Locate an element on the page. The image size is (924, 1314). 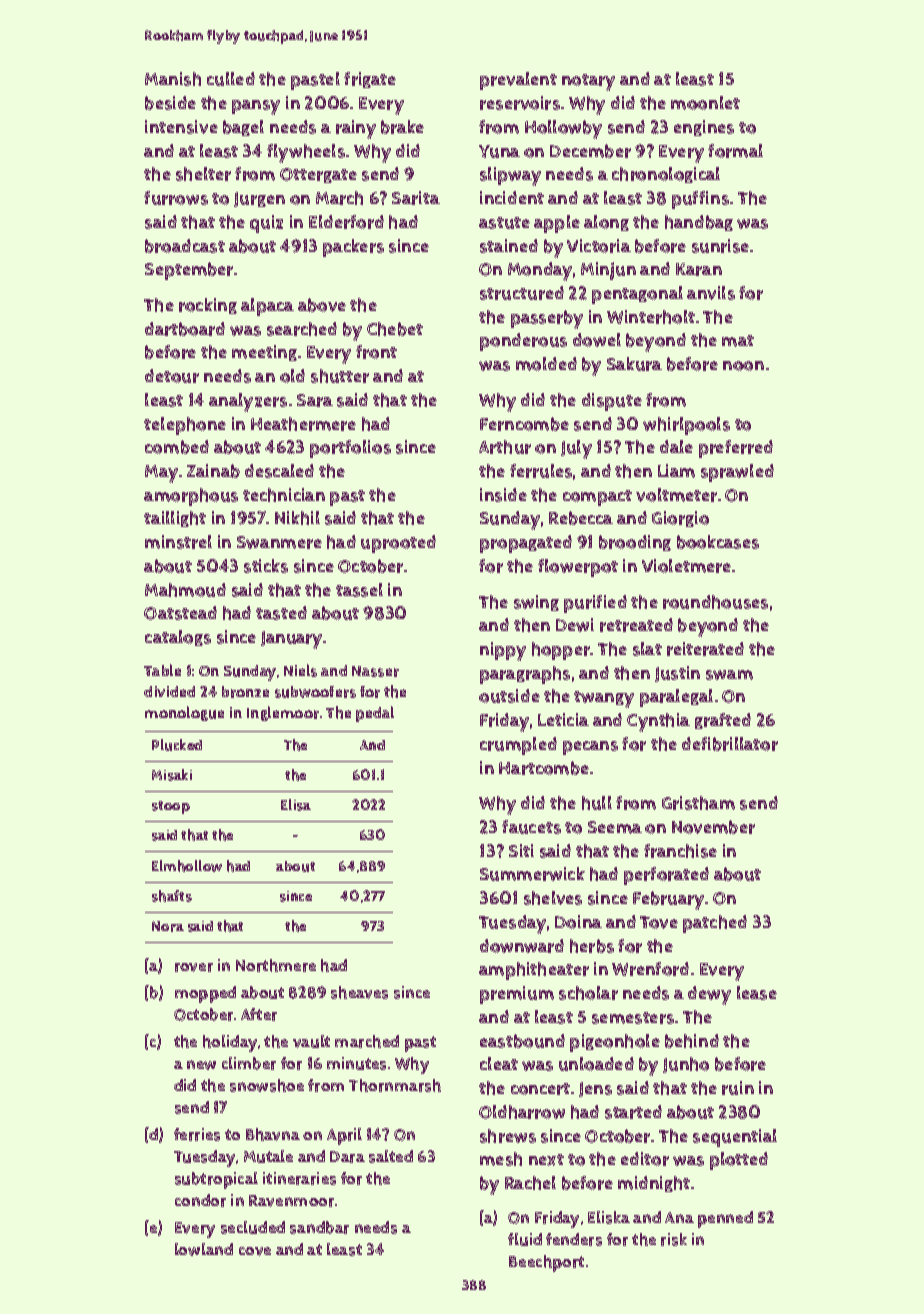
pedal is located at coordinates (375, 714).
